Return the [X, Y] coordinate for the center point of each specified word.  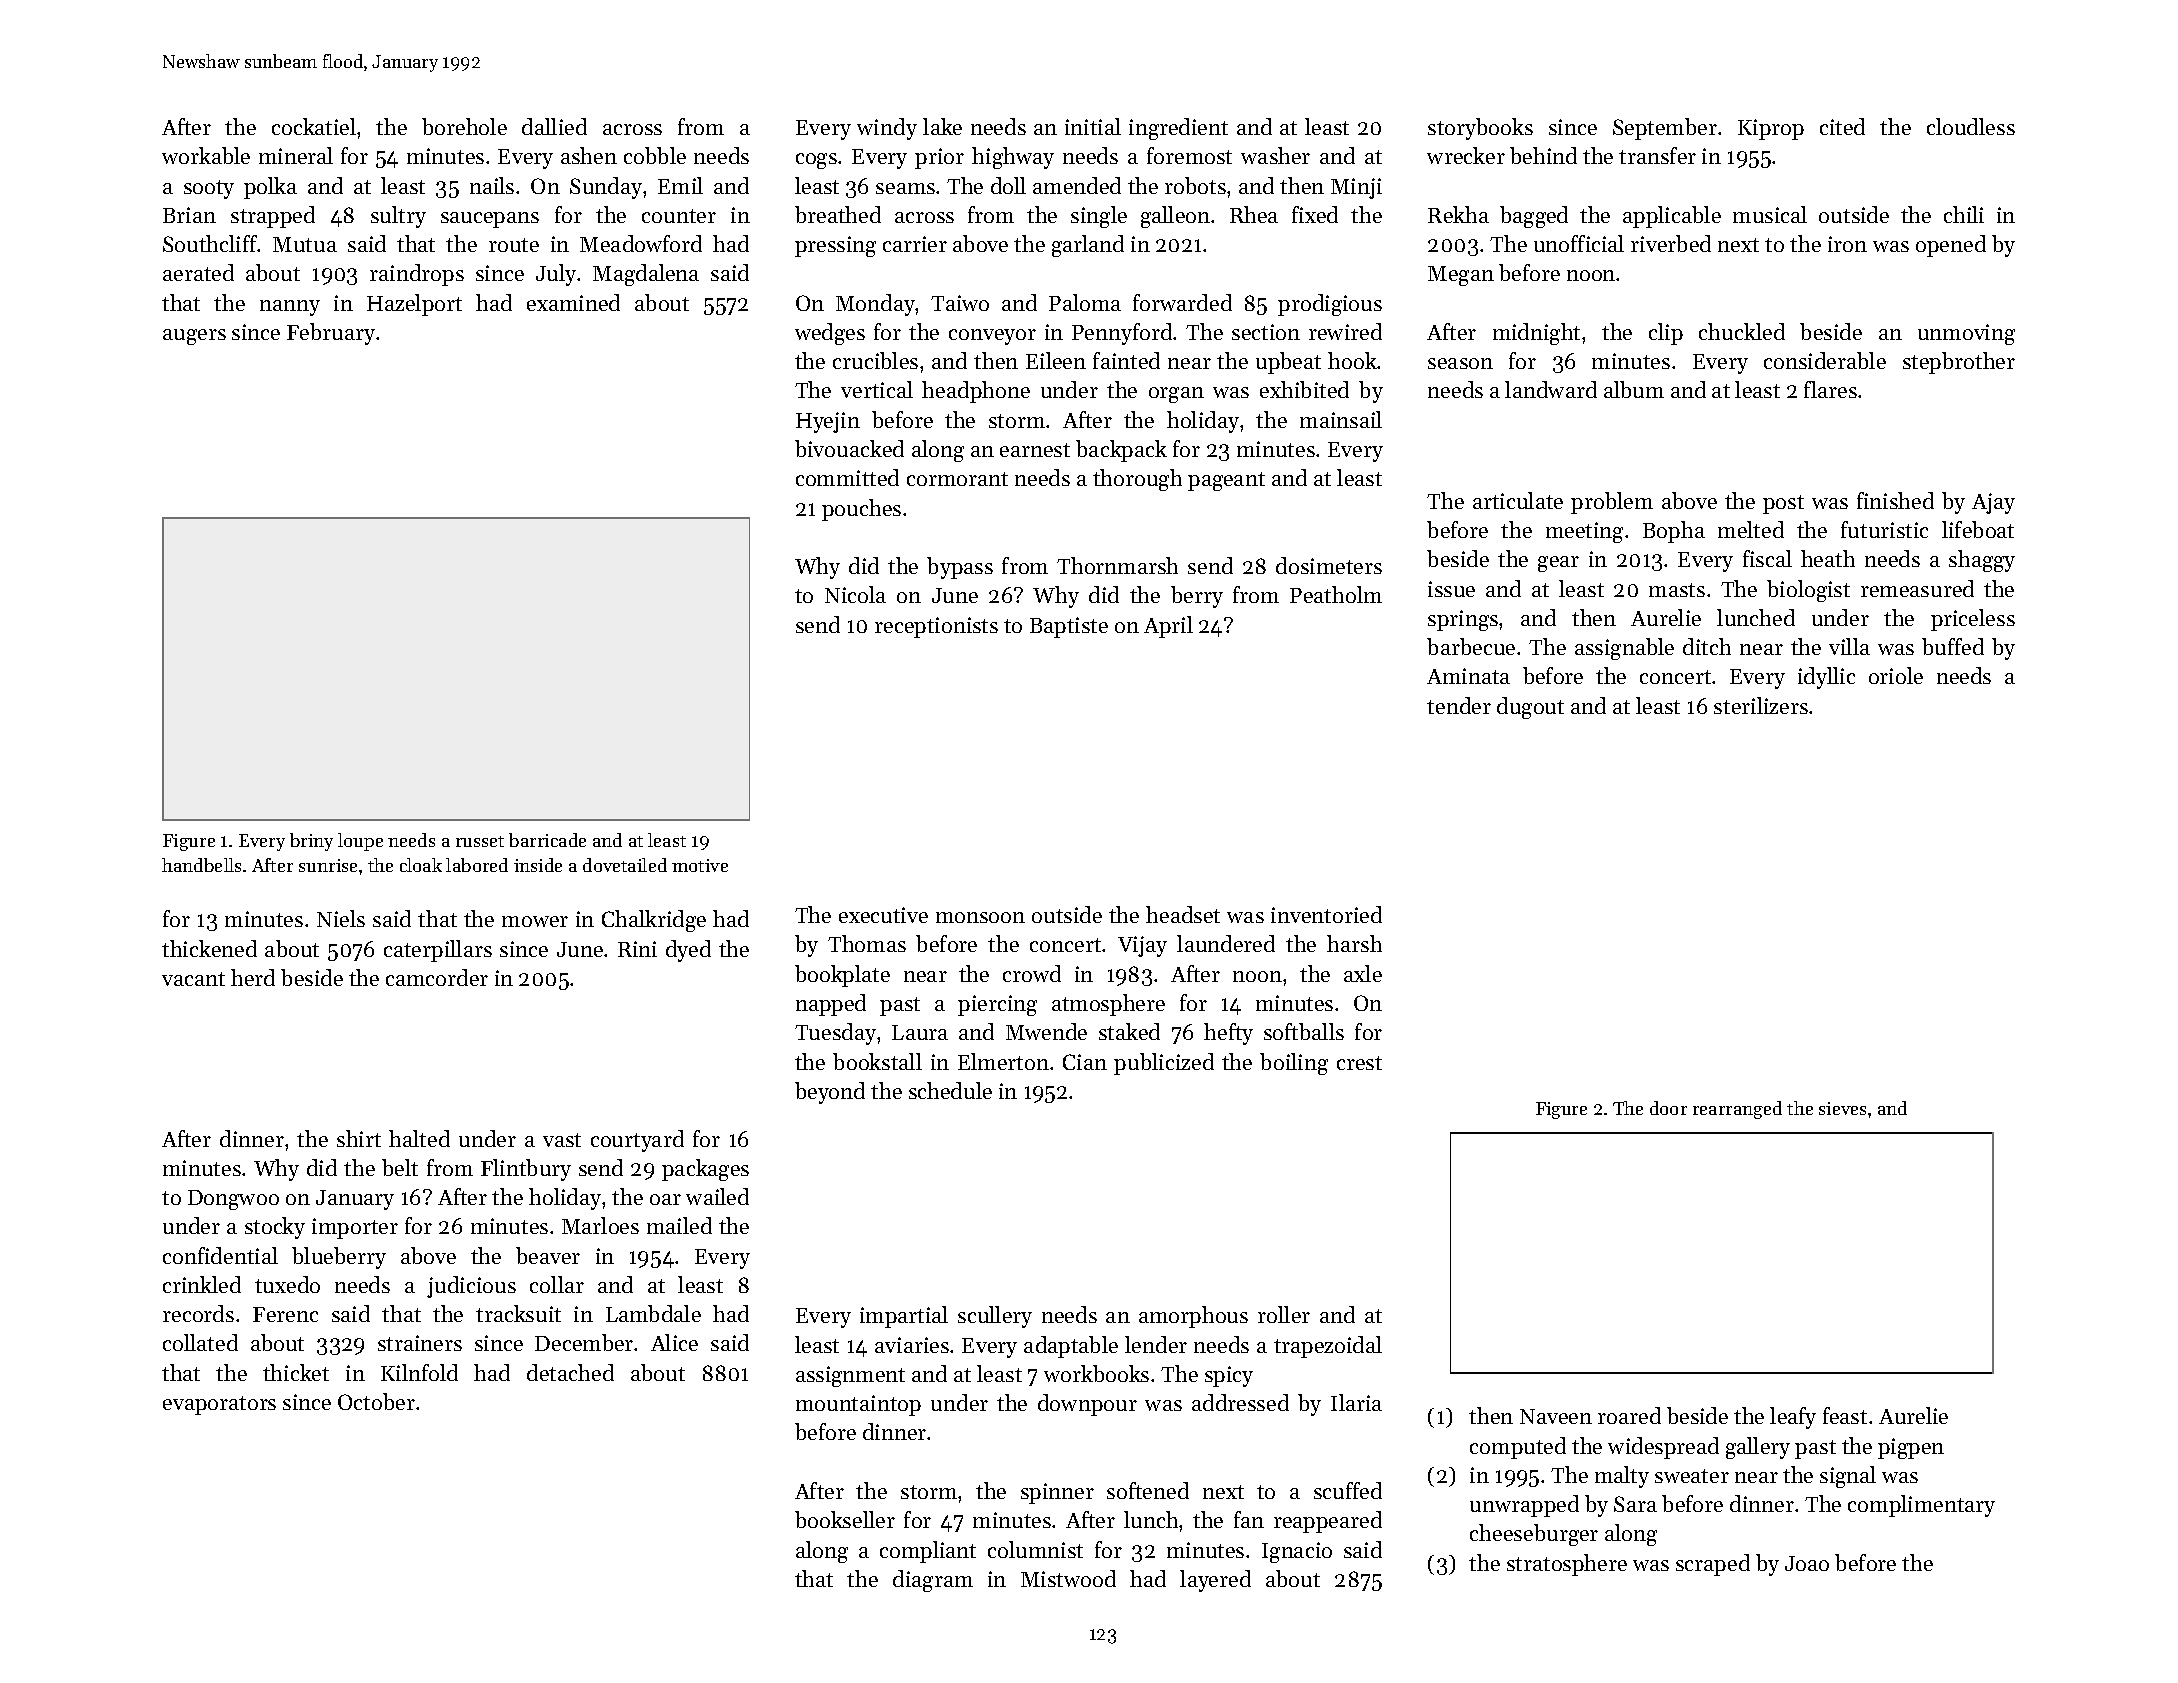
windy [887, 129]
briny [311, 842]
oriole [1896, 675]
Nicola [855, 594]
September [1665, 129]
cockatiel [314, 126]
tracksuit [518, 1313]
